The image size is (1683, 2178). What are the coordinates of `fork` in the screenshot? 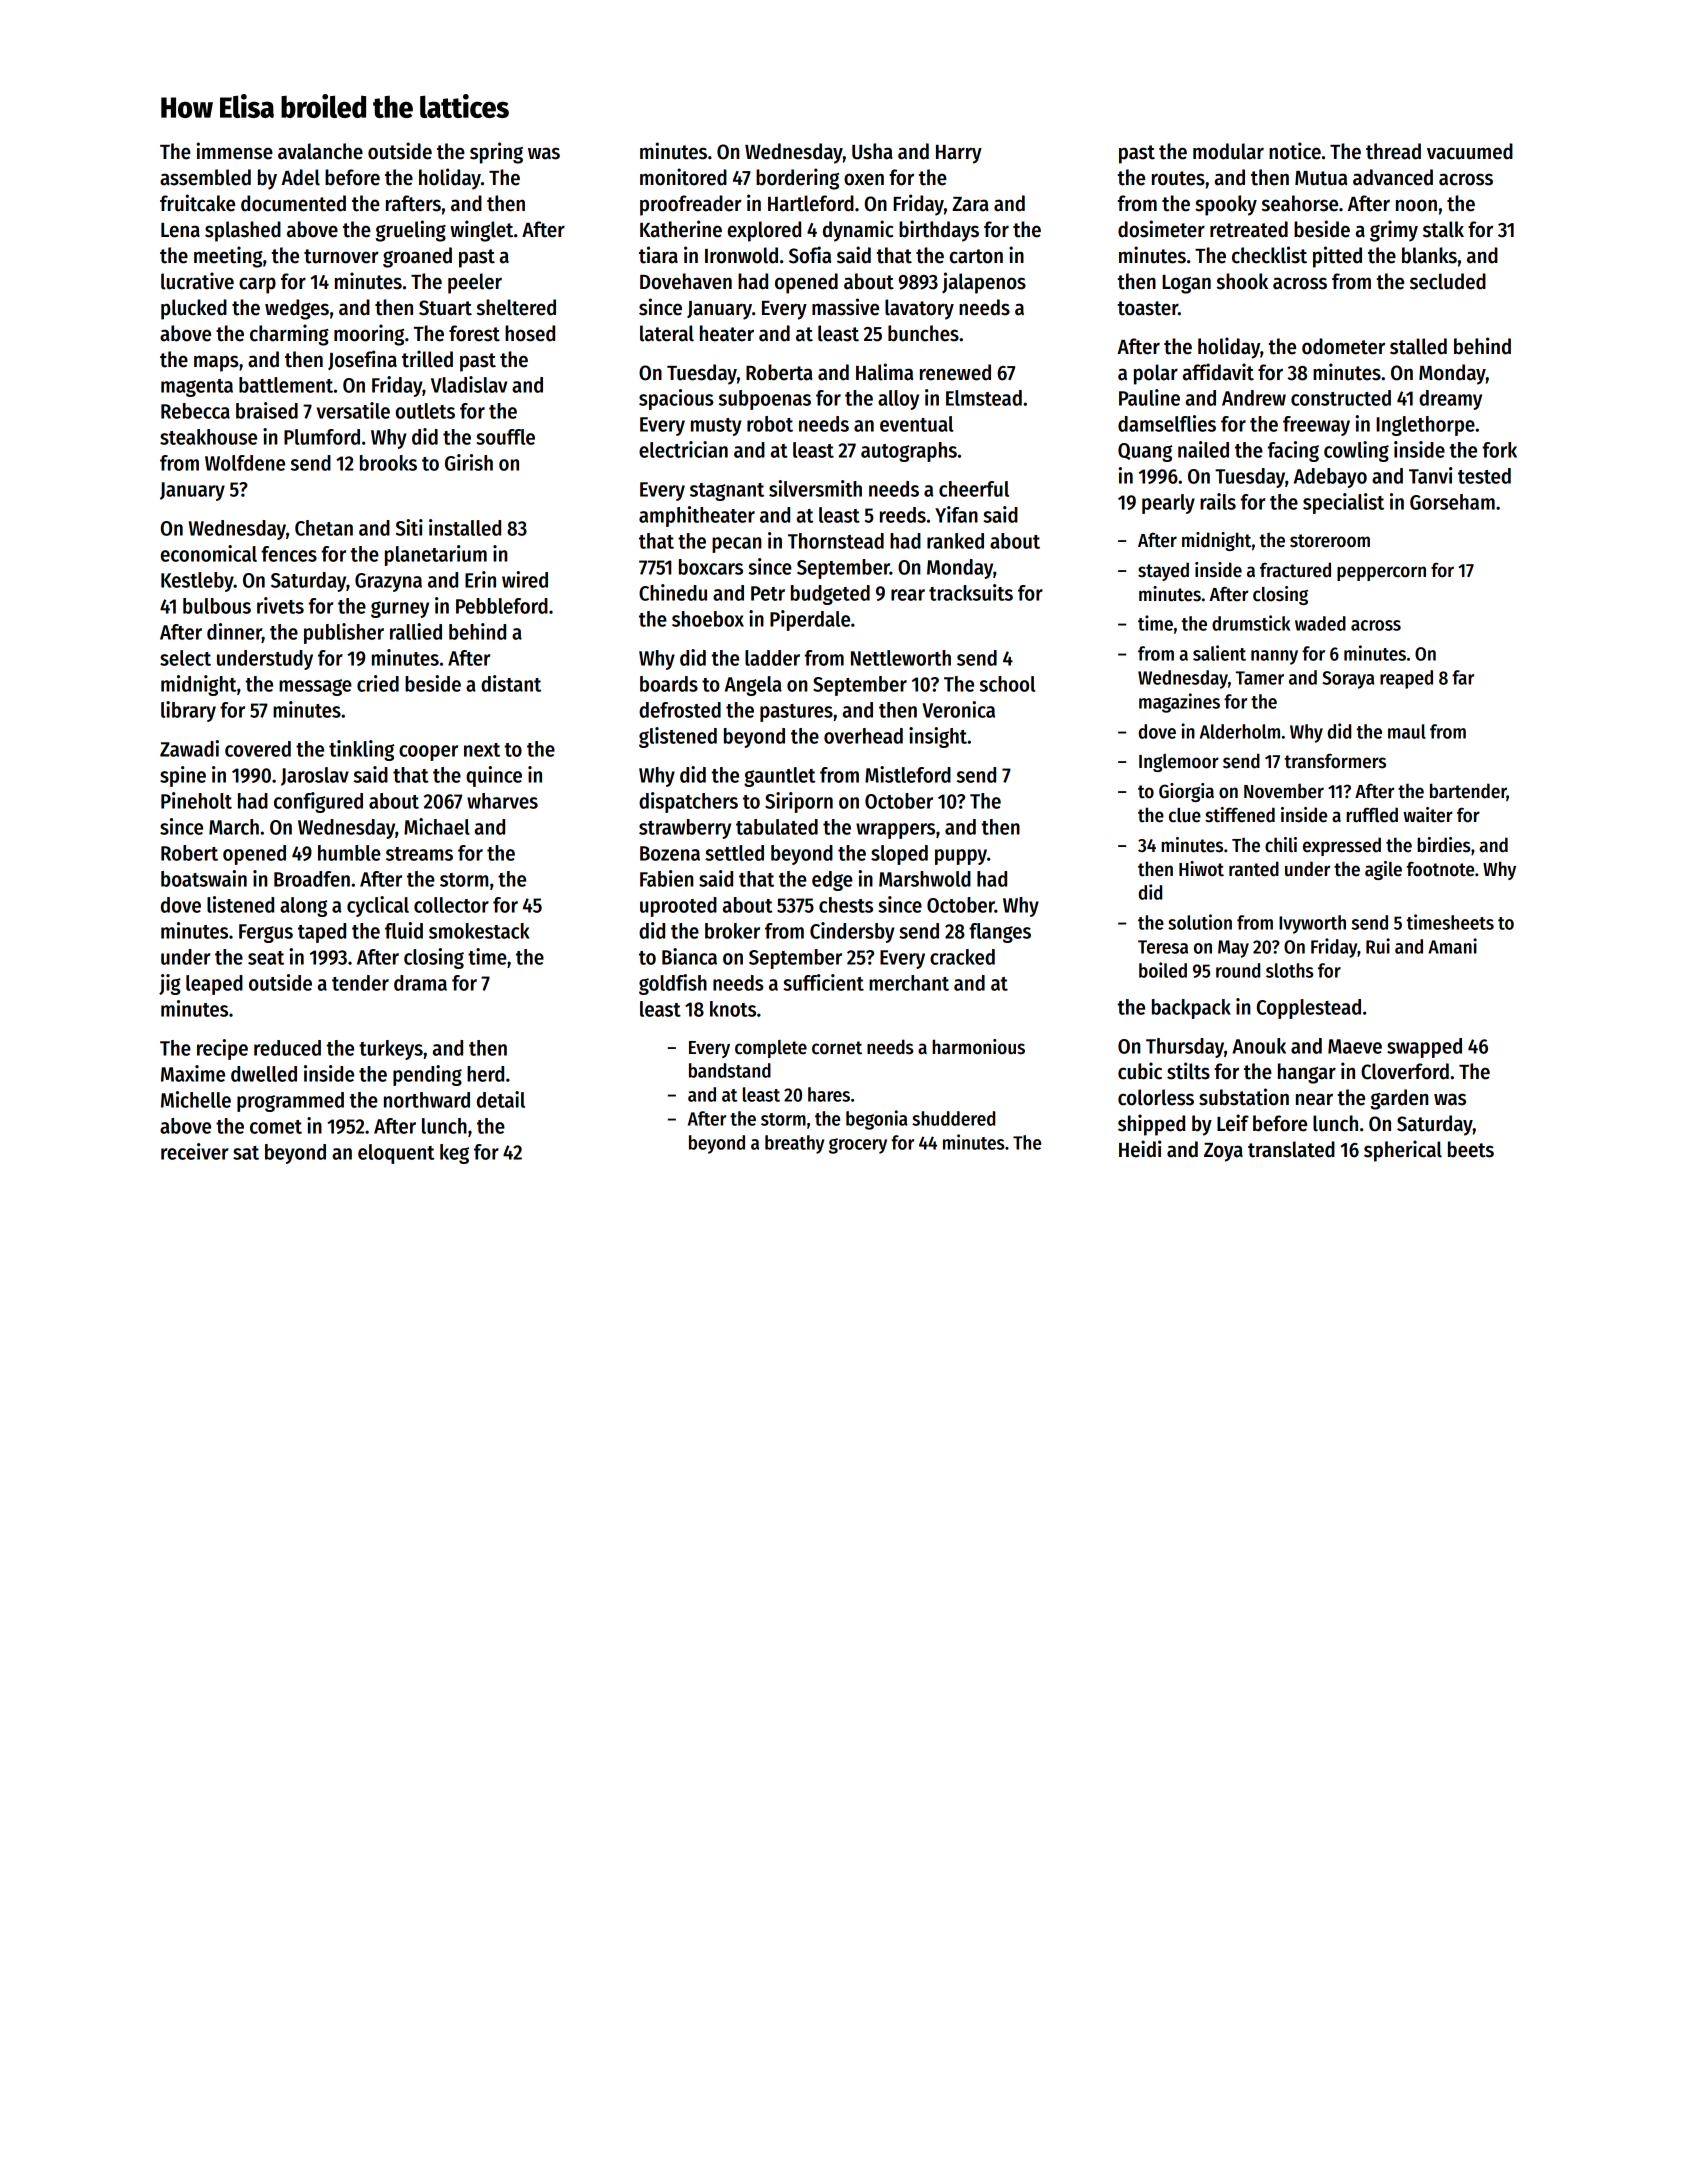 It's located at (1499, 450).
